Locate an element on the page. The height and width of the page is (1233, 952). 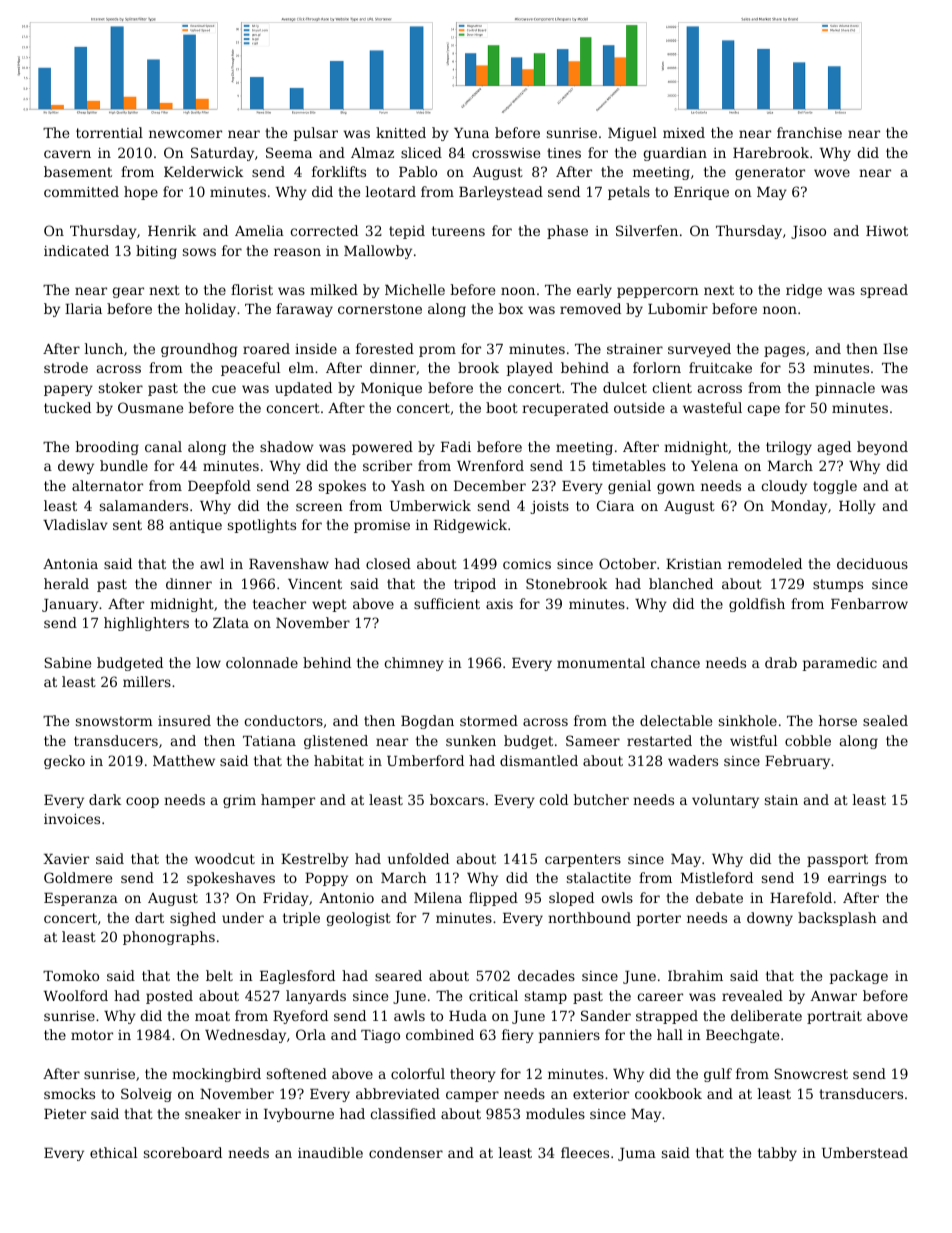
torrential is located at coordinates (109, 132).
